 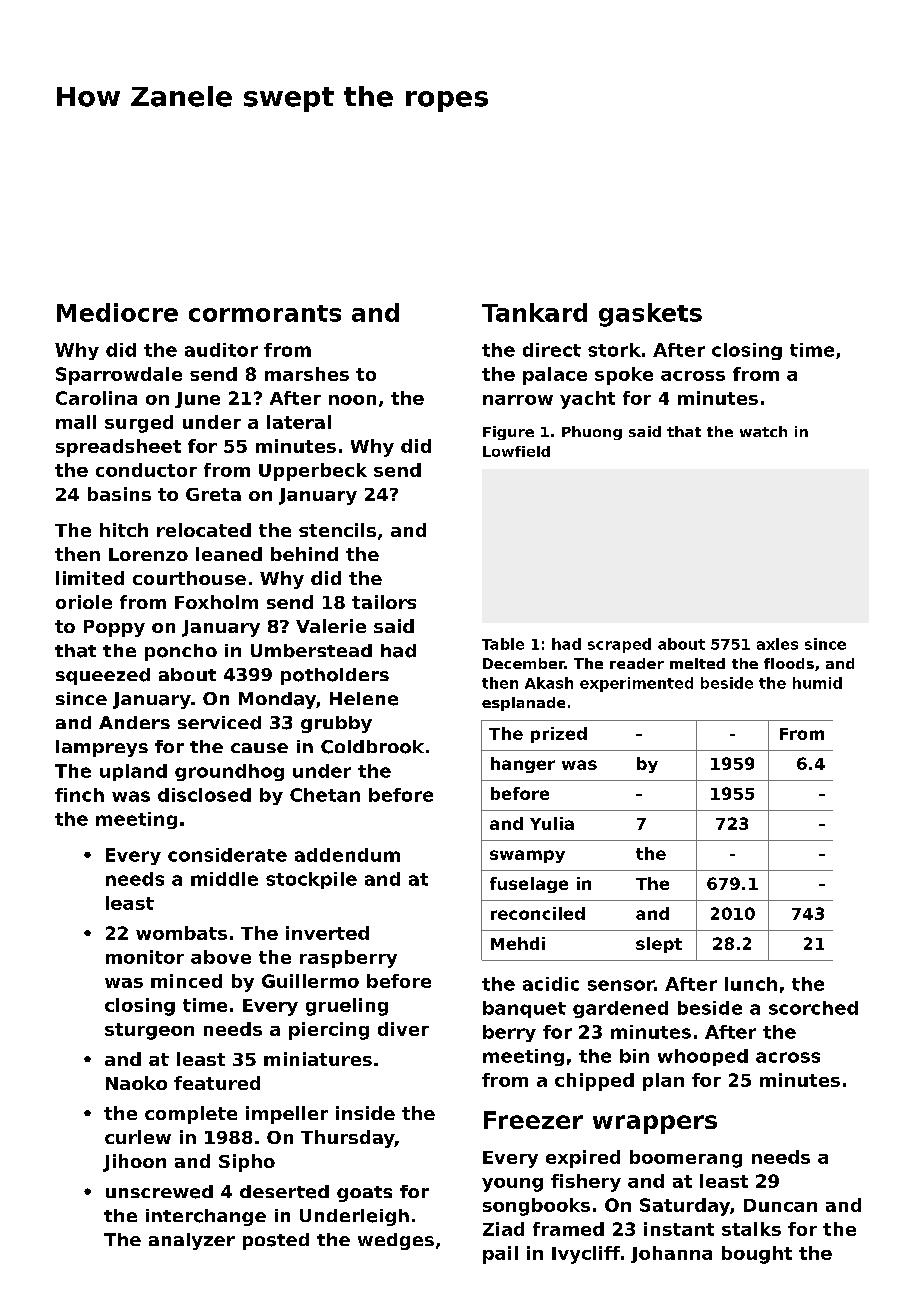 I want to click on whooped, so click(x=703, y=1057).
